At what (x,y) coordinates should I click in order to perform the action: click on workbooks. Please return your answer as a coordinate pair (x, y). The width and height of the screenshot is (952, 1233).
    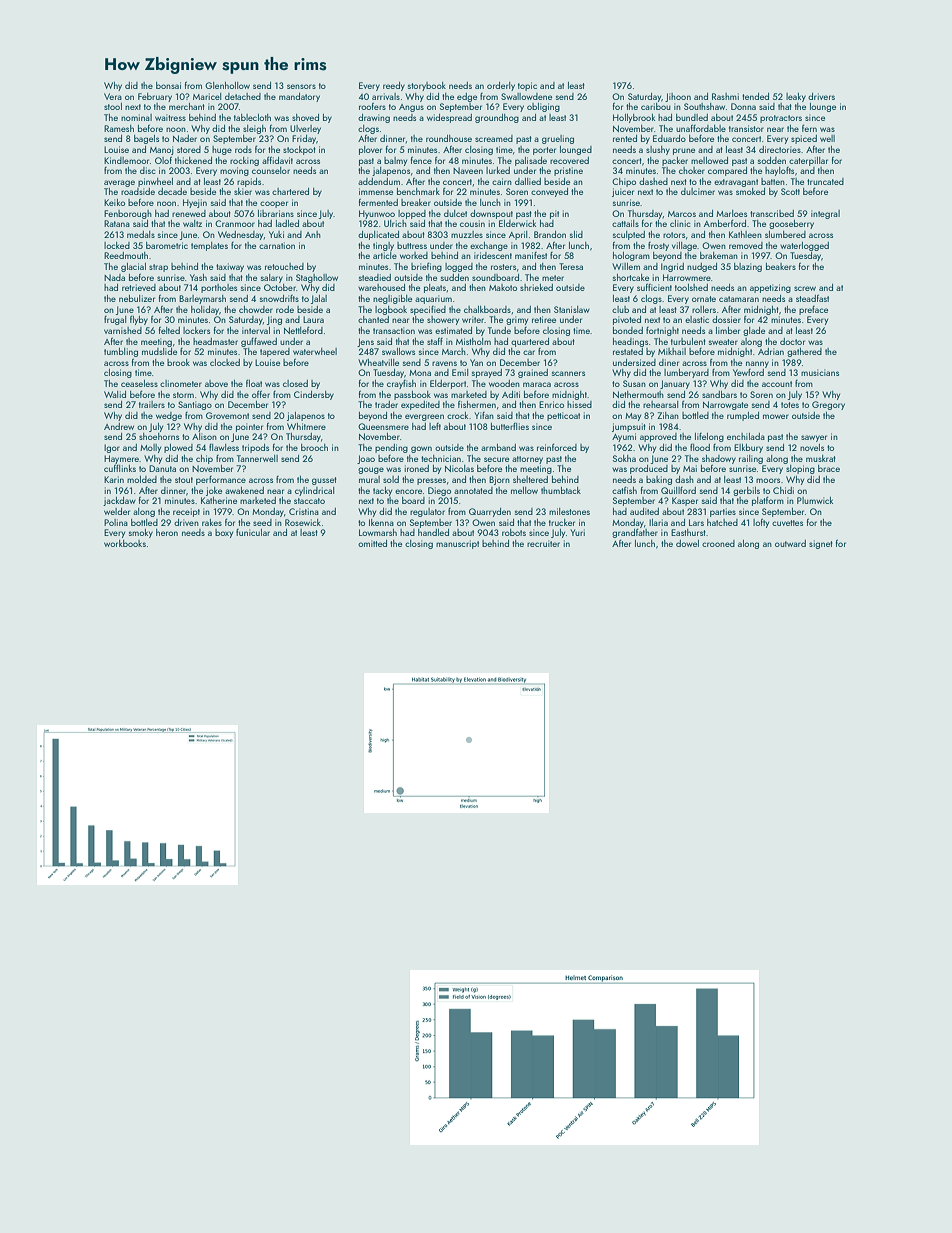
    Looking at the image, I should click on (125, 543).
